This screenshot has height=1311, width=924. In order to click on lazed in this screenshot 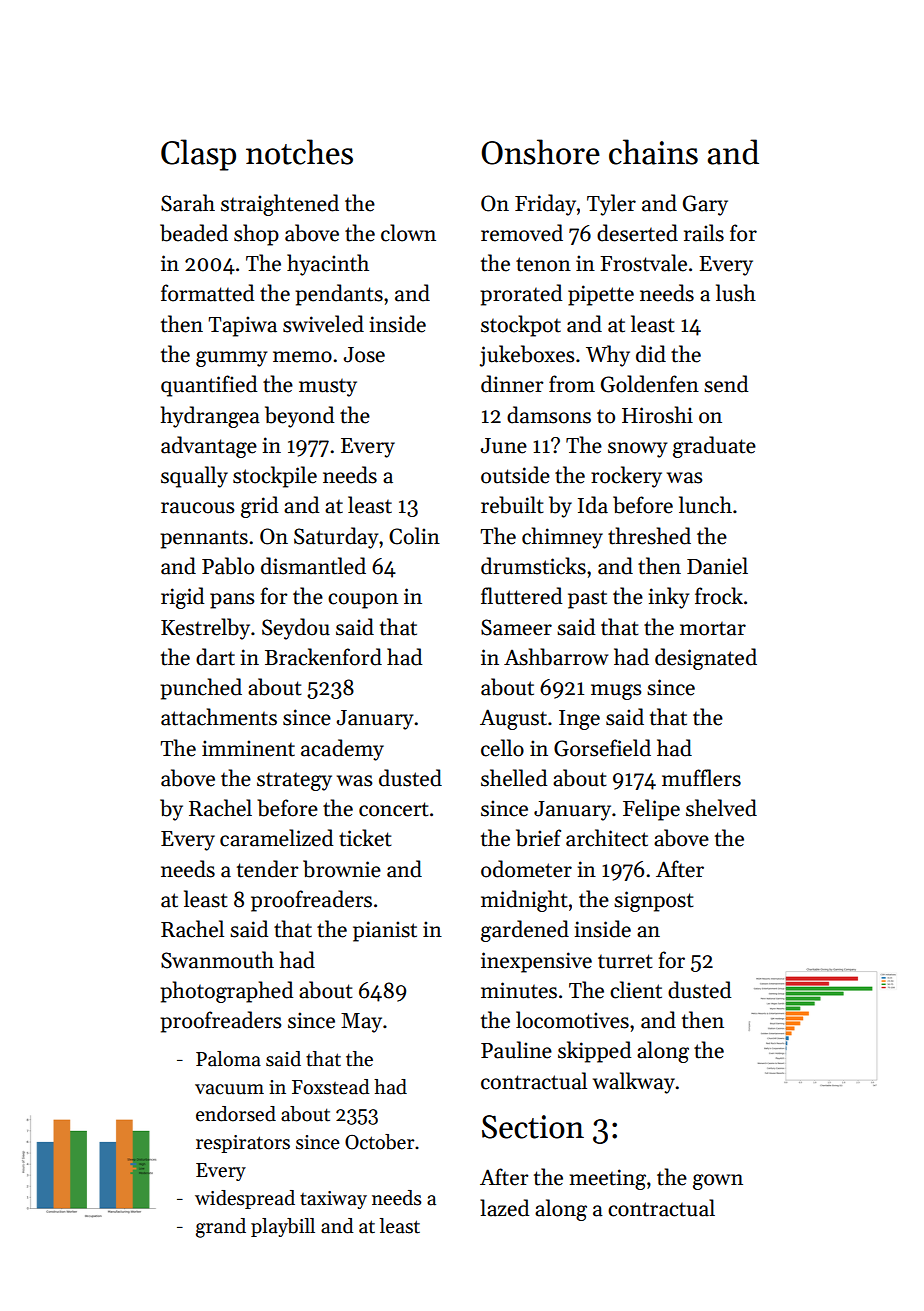, I will do `click(504, 1208)`.
